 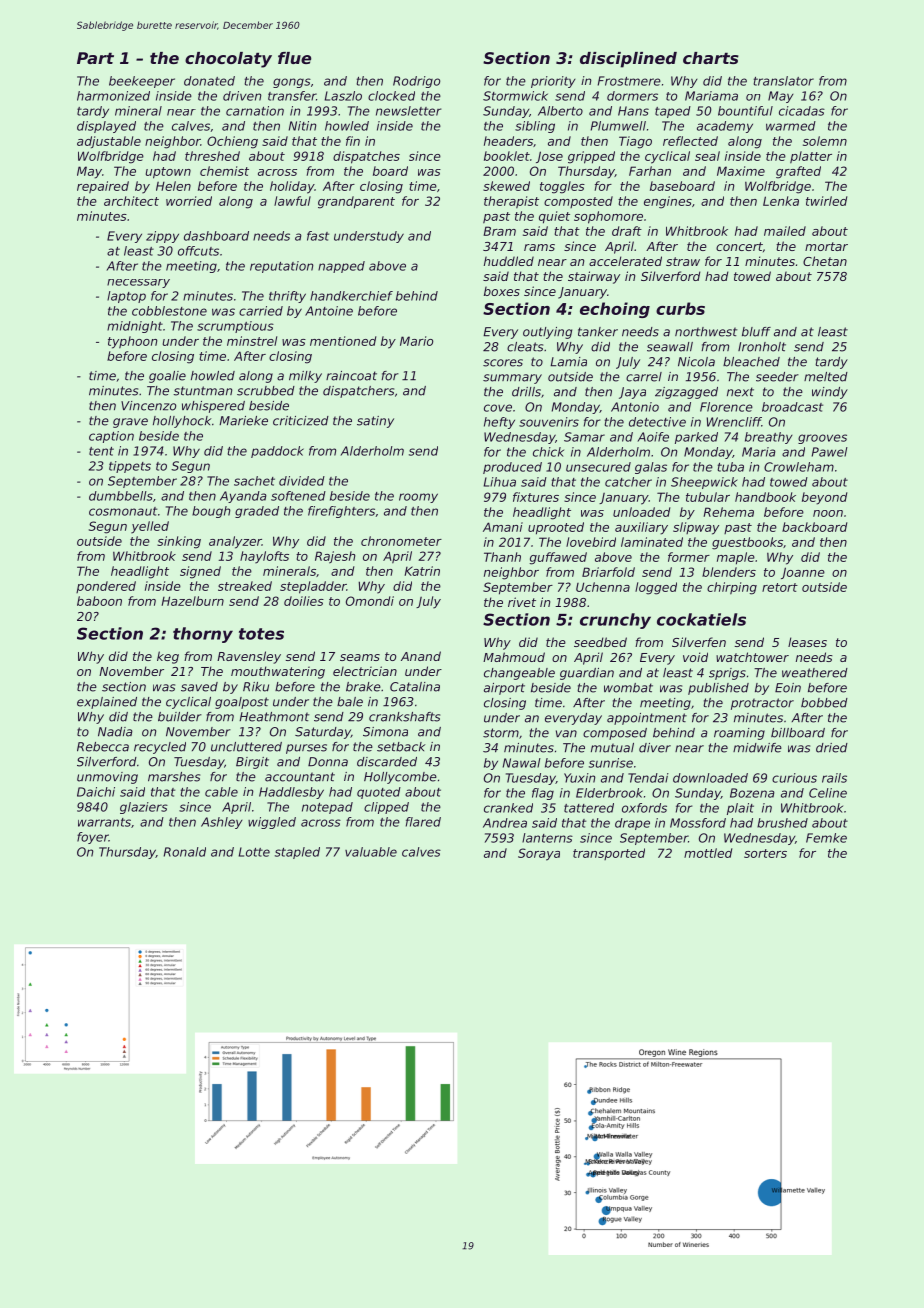 I want to click on donated, so click(x=209, y=81).
